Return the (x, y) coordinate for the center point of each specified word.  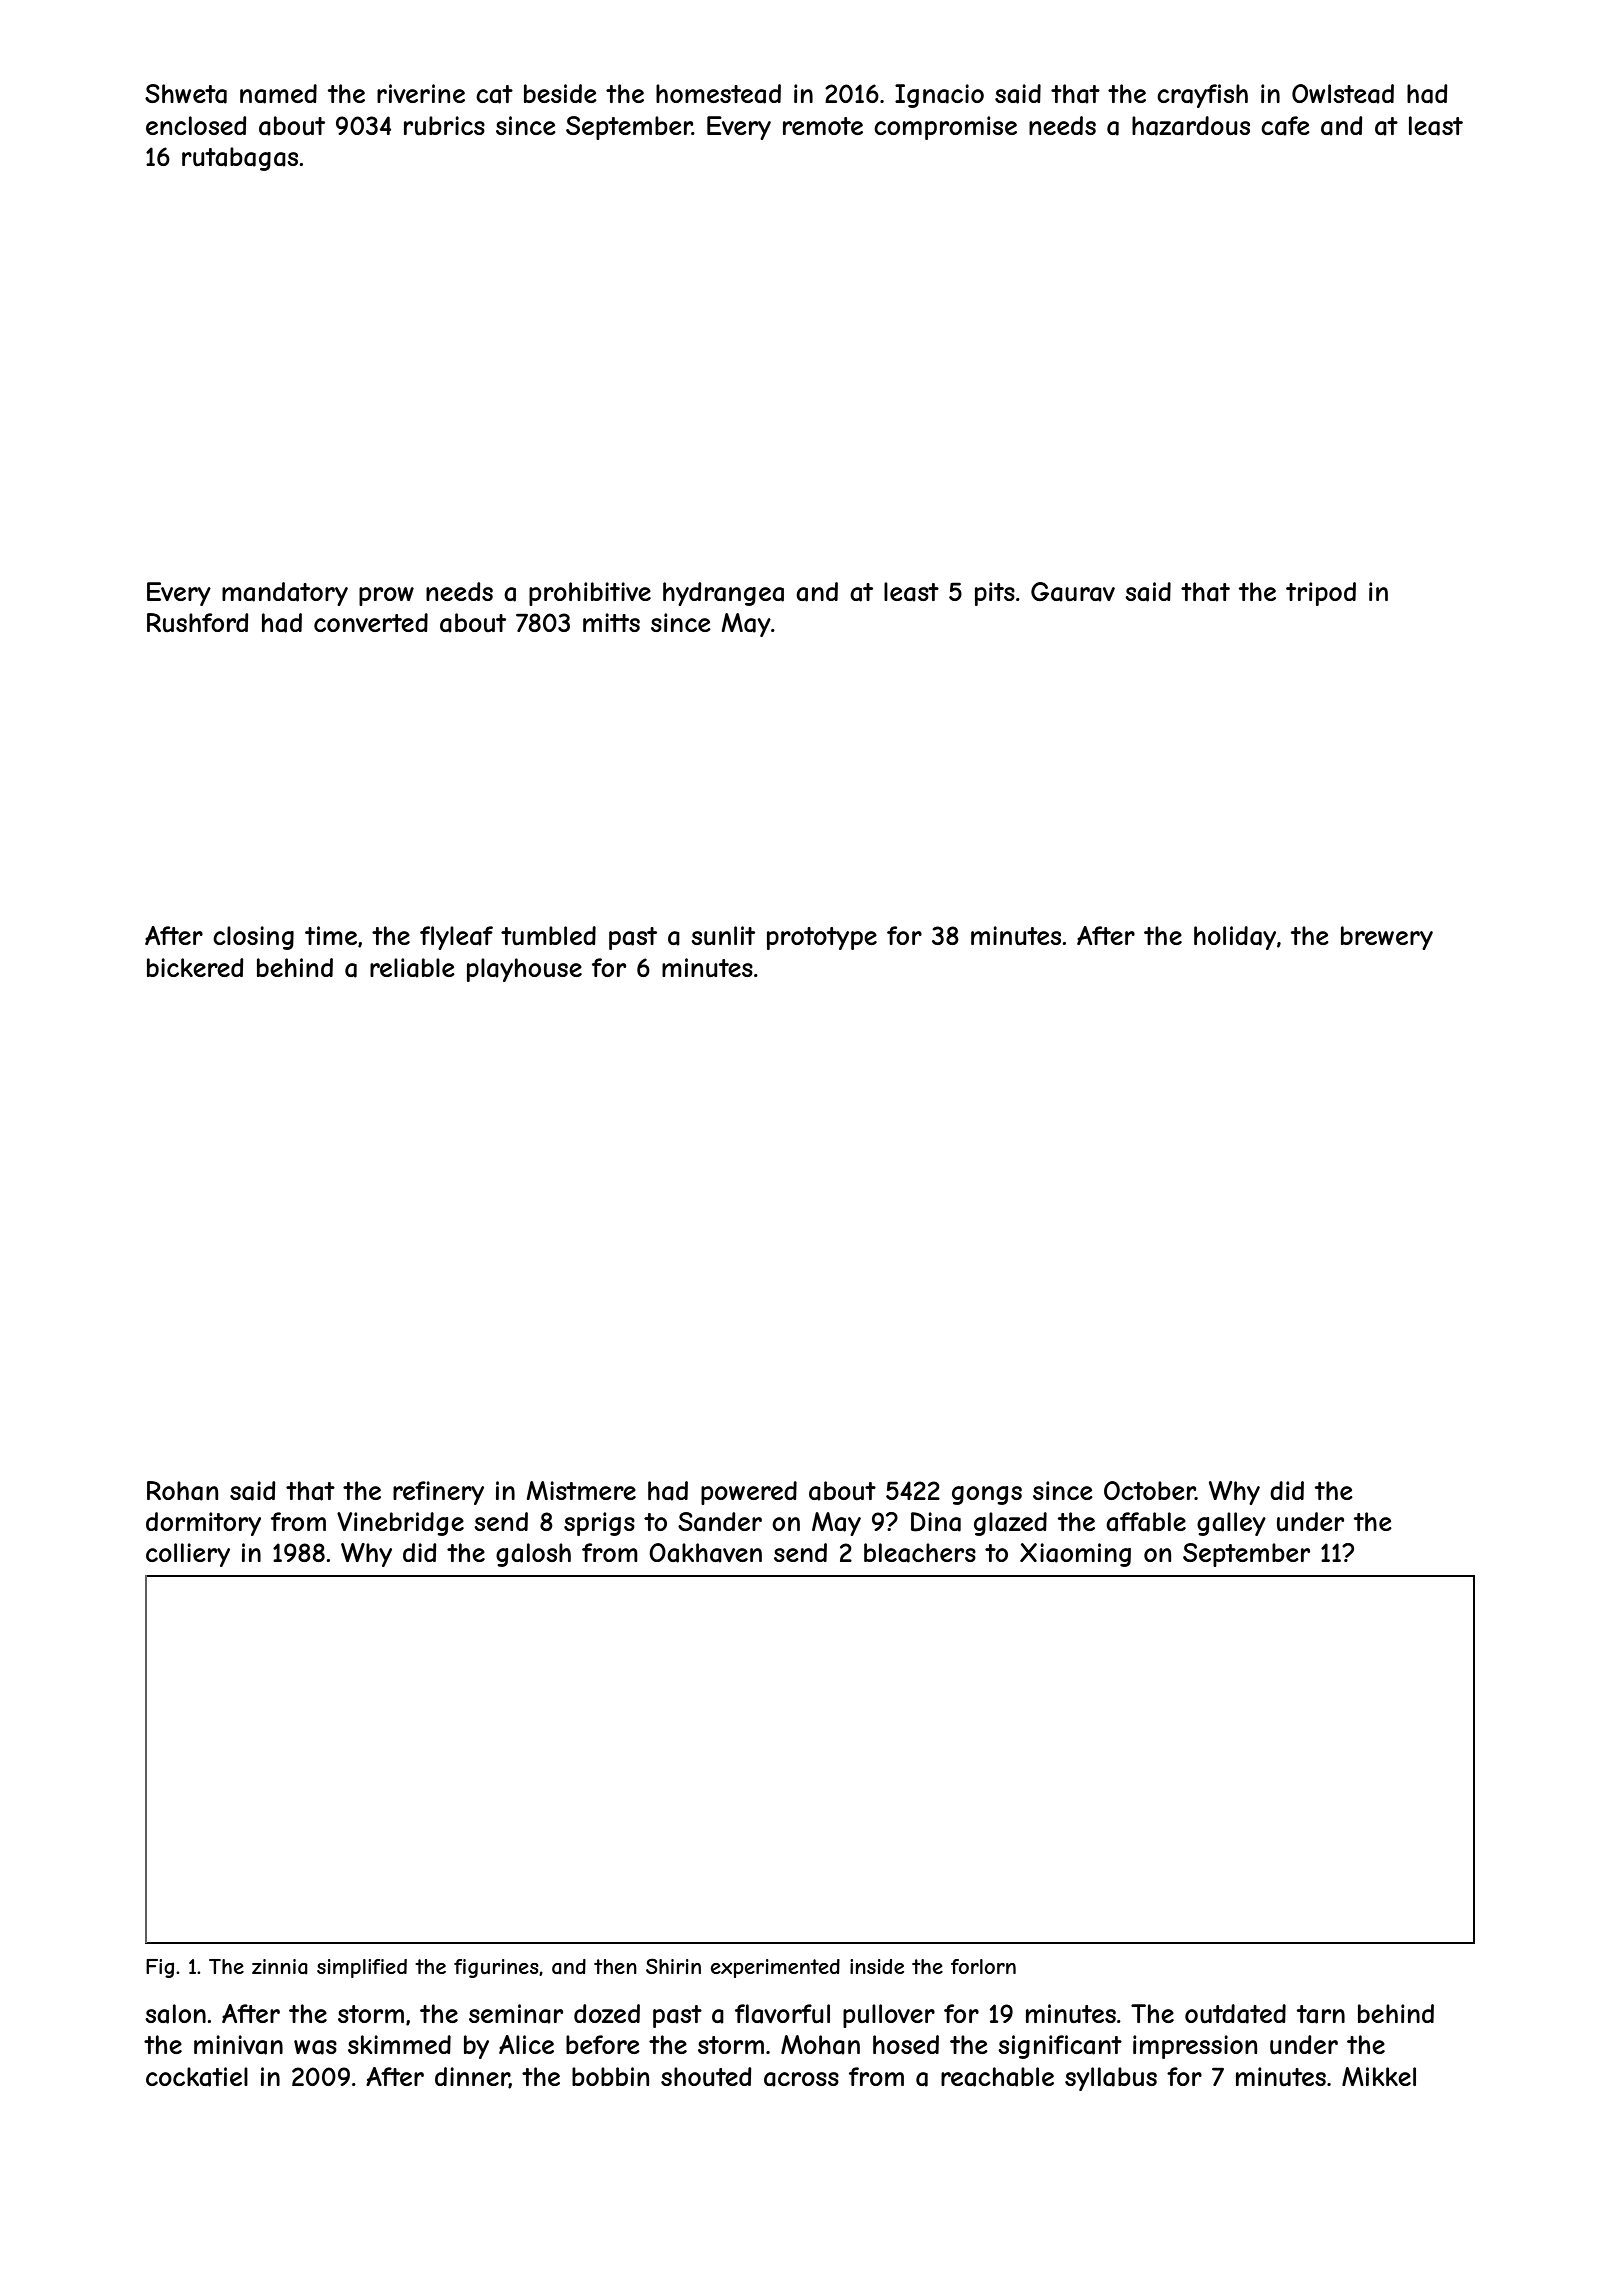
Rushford (197, 622)
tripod (1321, 594)
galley (1231, 1524)
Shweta (186, 94)
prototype (822, 938)
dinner (472, 2077)
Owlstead (1343, 94)
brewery (1387, 938)
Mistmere (581, 1490)
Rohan (182, 1491)
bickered (195, 967)
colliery (188, 1555)
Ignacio (939, 96)
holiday (1235, 938)
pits (995, 594)
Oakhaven (705, 1553)
